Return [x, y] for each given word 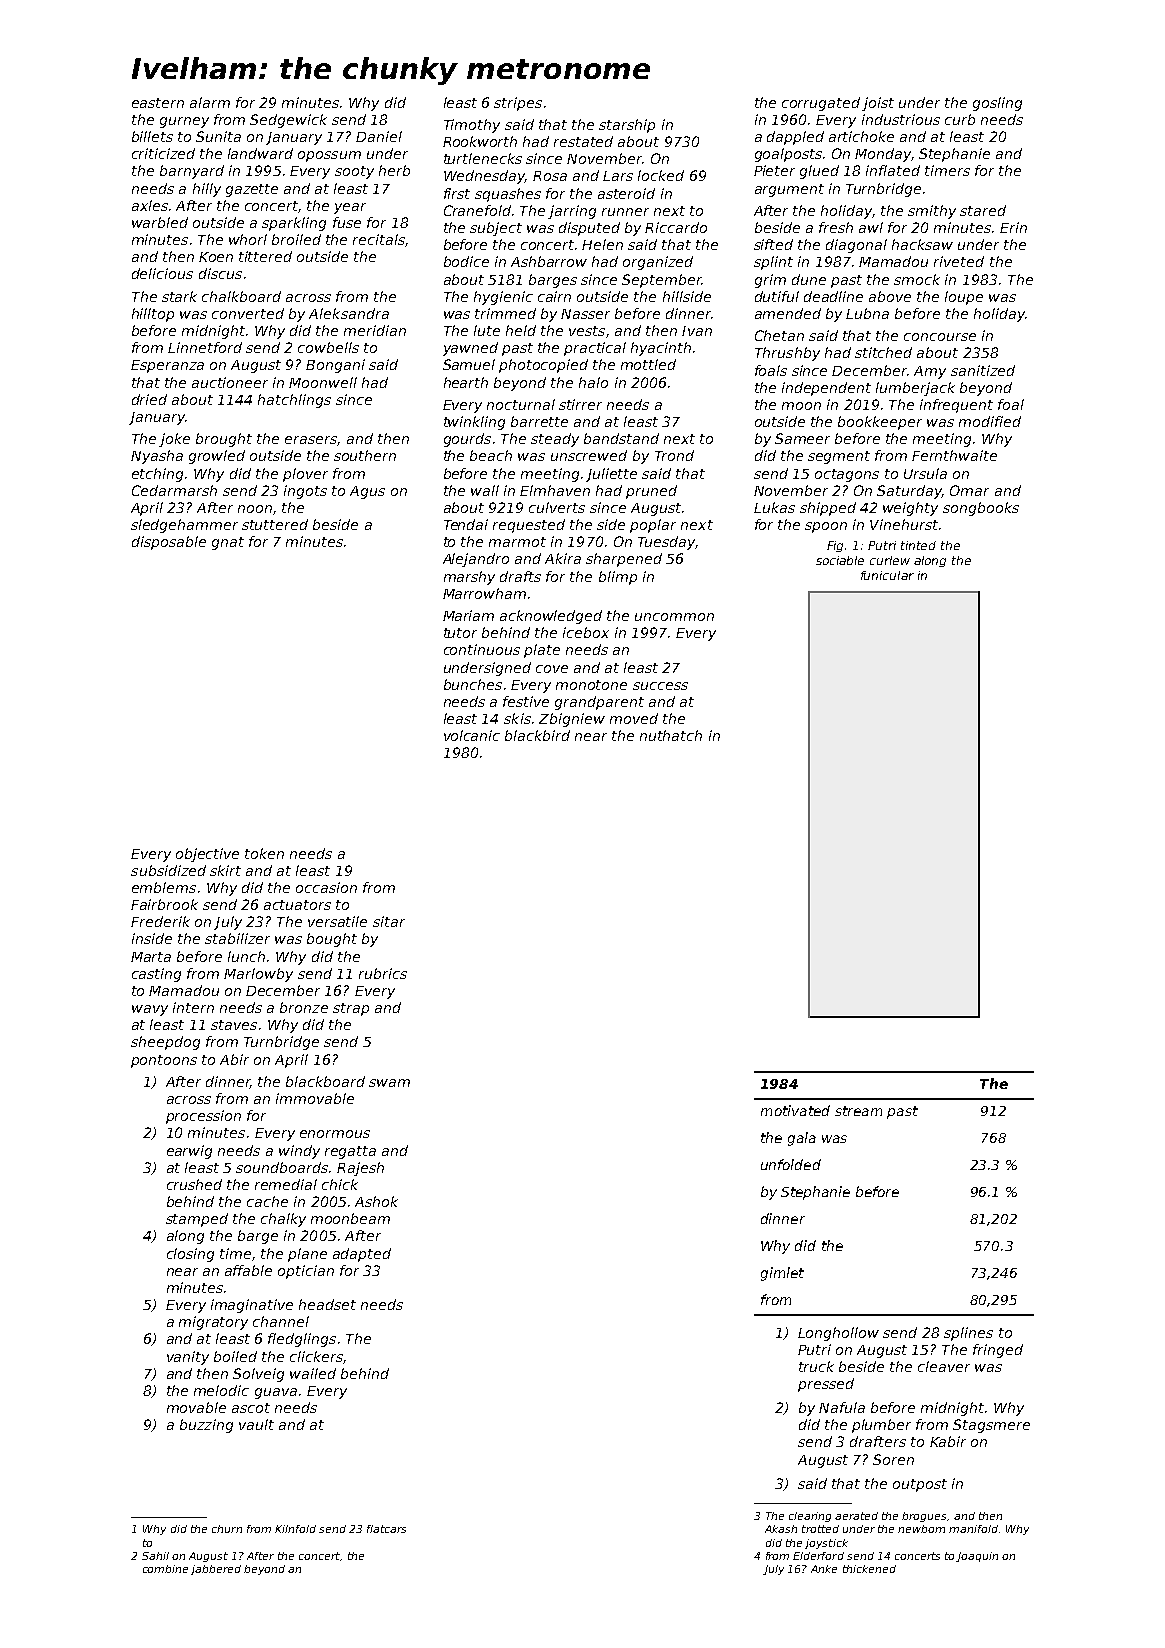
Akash [781, 1529]
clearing [810, 1517]
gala [802, 1139]
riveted [959, 261]
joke [174, 440]
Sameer [802, 438]
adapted [362, 1255]
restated [583, 141]
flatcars [386, 1529]
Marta [151, 957]
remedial [286, 1184]
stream [858, 1111]
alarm [210, 102]
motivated [795, 1110]
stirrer [580, 404]
